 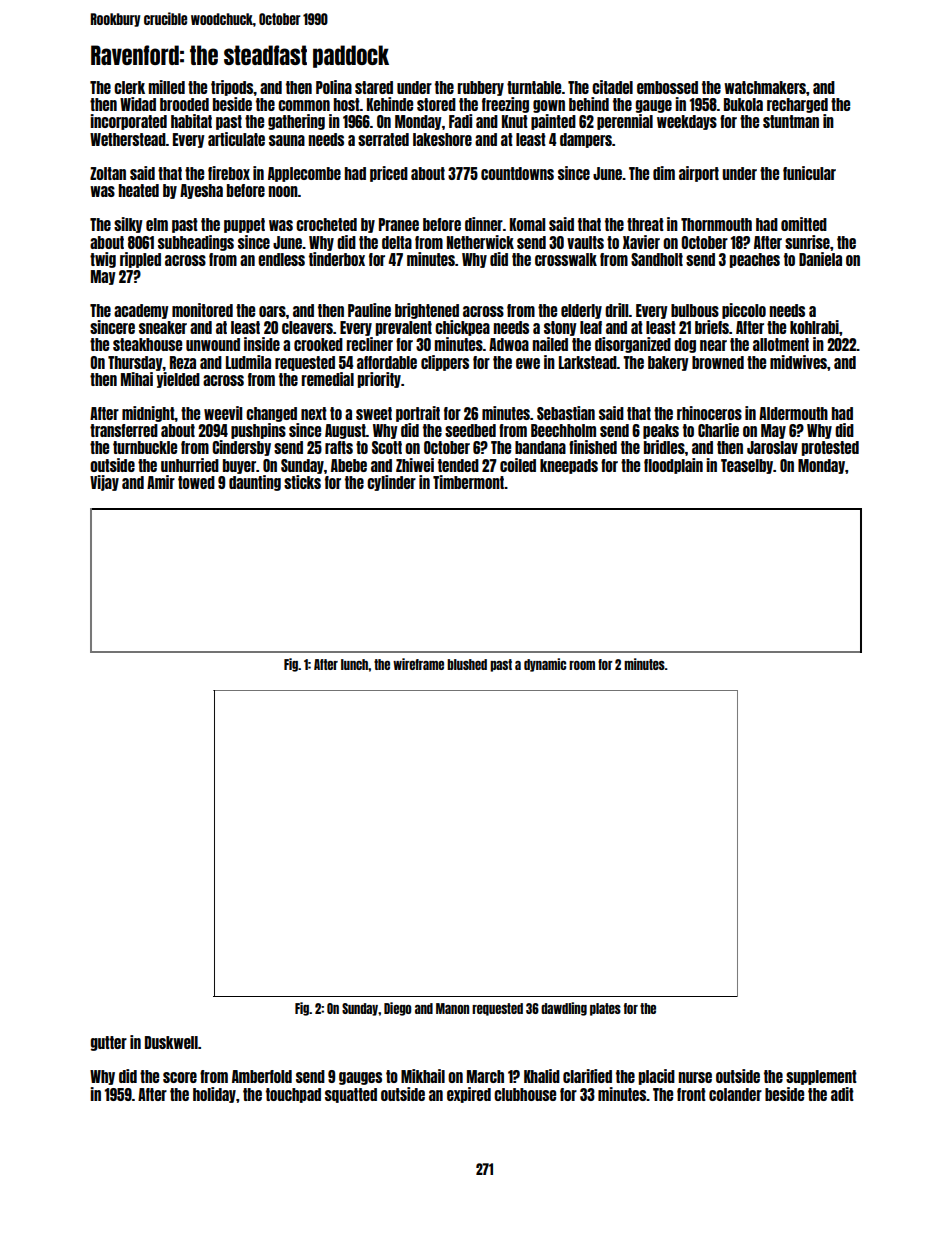 I want to click on pushpins, so click(x=258, y=431).
